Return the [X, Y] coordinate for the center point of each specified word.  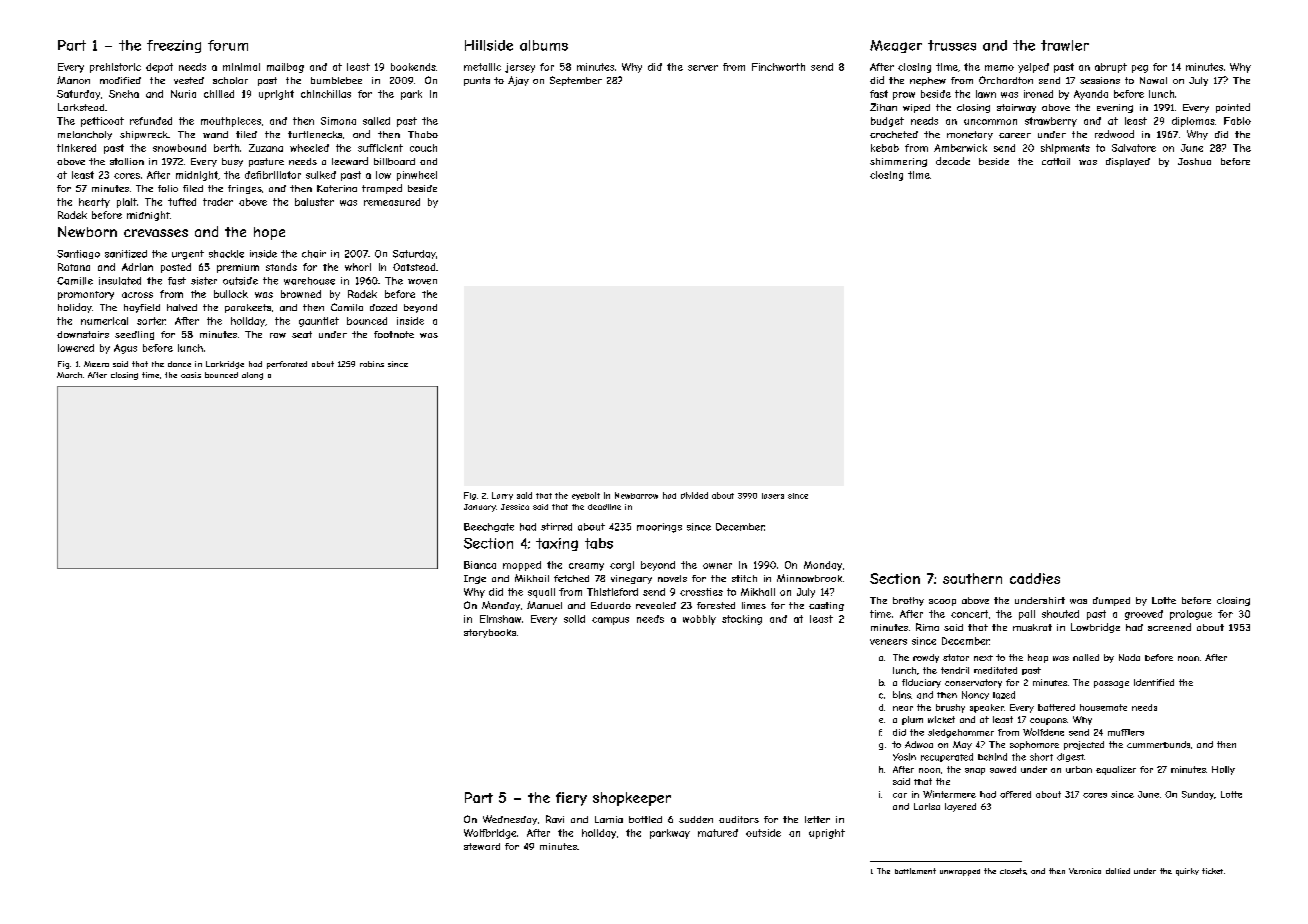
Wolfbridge [490, 834]
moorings [659, 528]
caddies [1035, 578]
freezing [174, 46]
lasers [773, 496]
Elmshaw [500, 619]
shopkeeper [632, 799]
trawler [1065, 45]
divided [694, 495]
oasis [191, 375]
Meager [896, 46]
